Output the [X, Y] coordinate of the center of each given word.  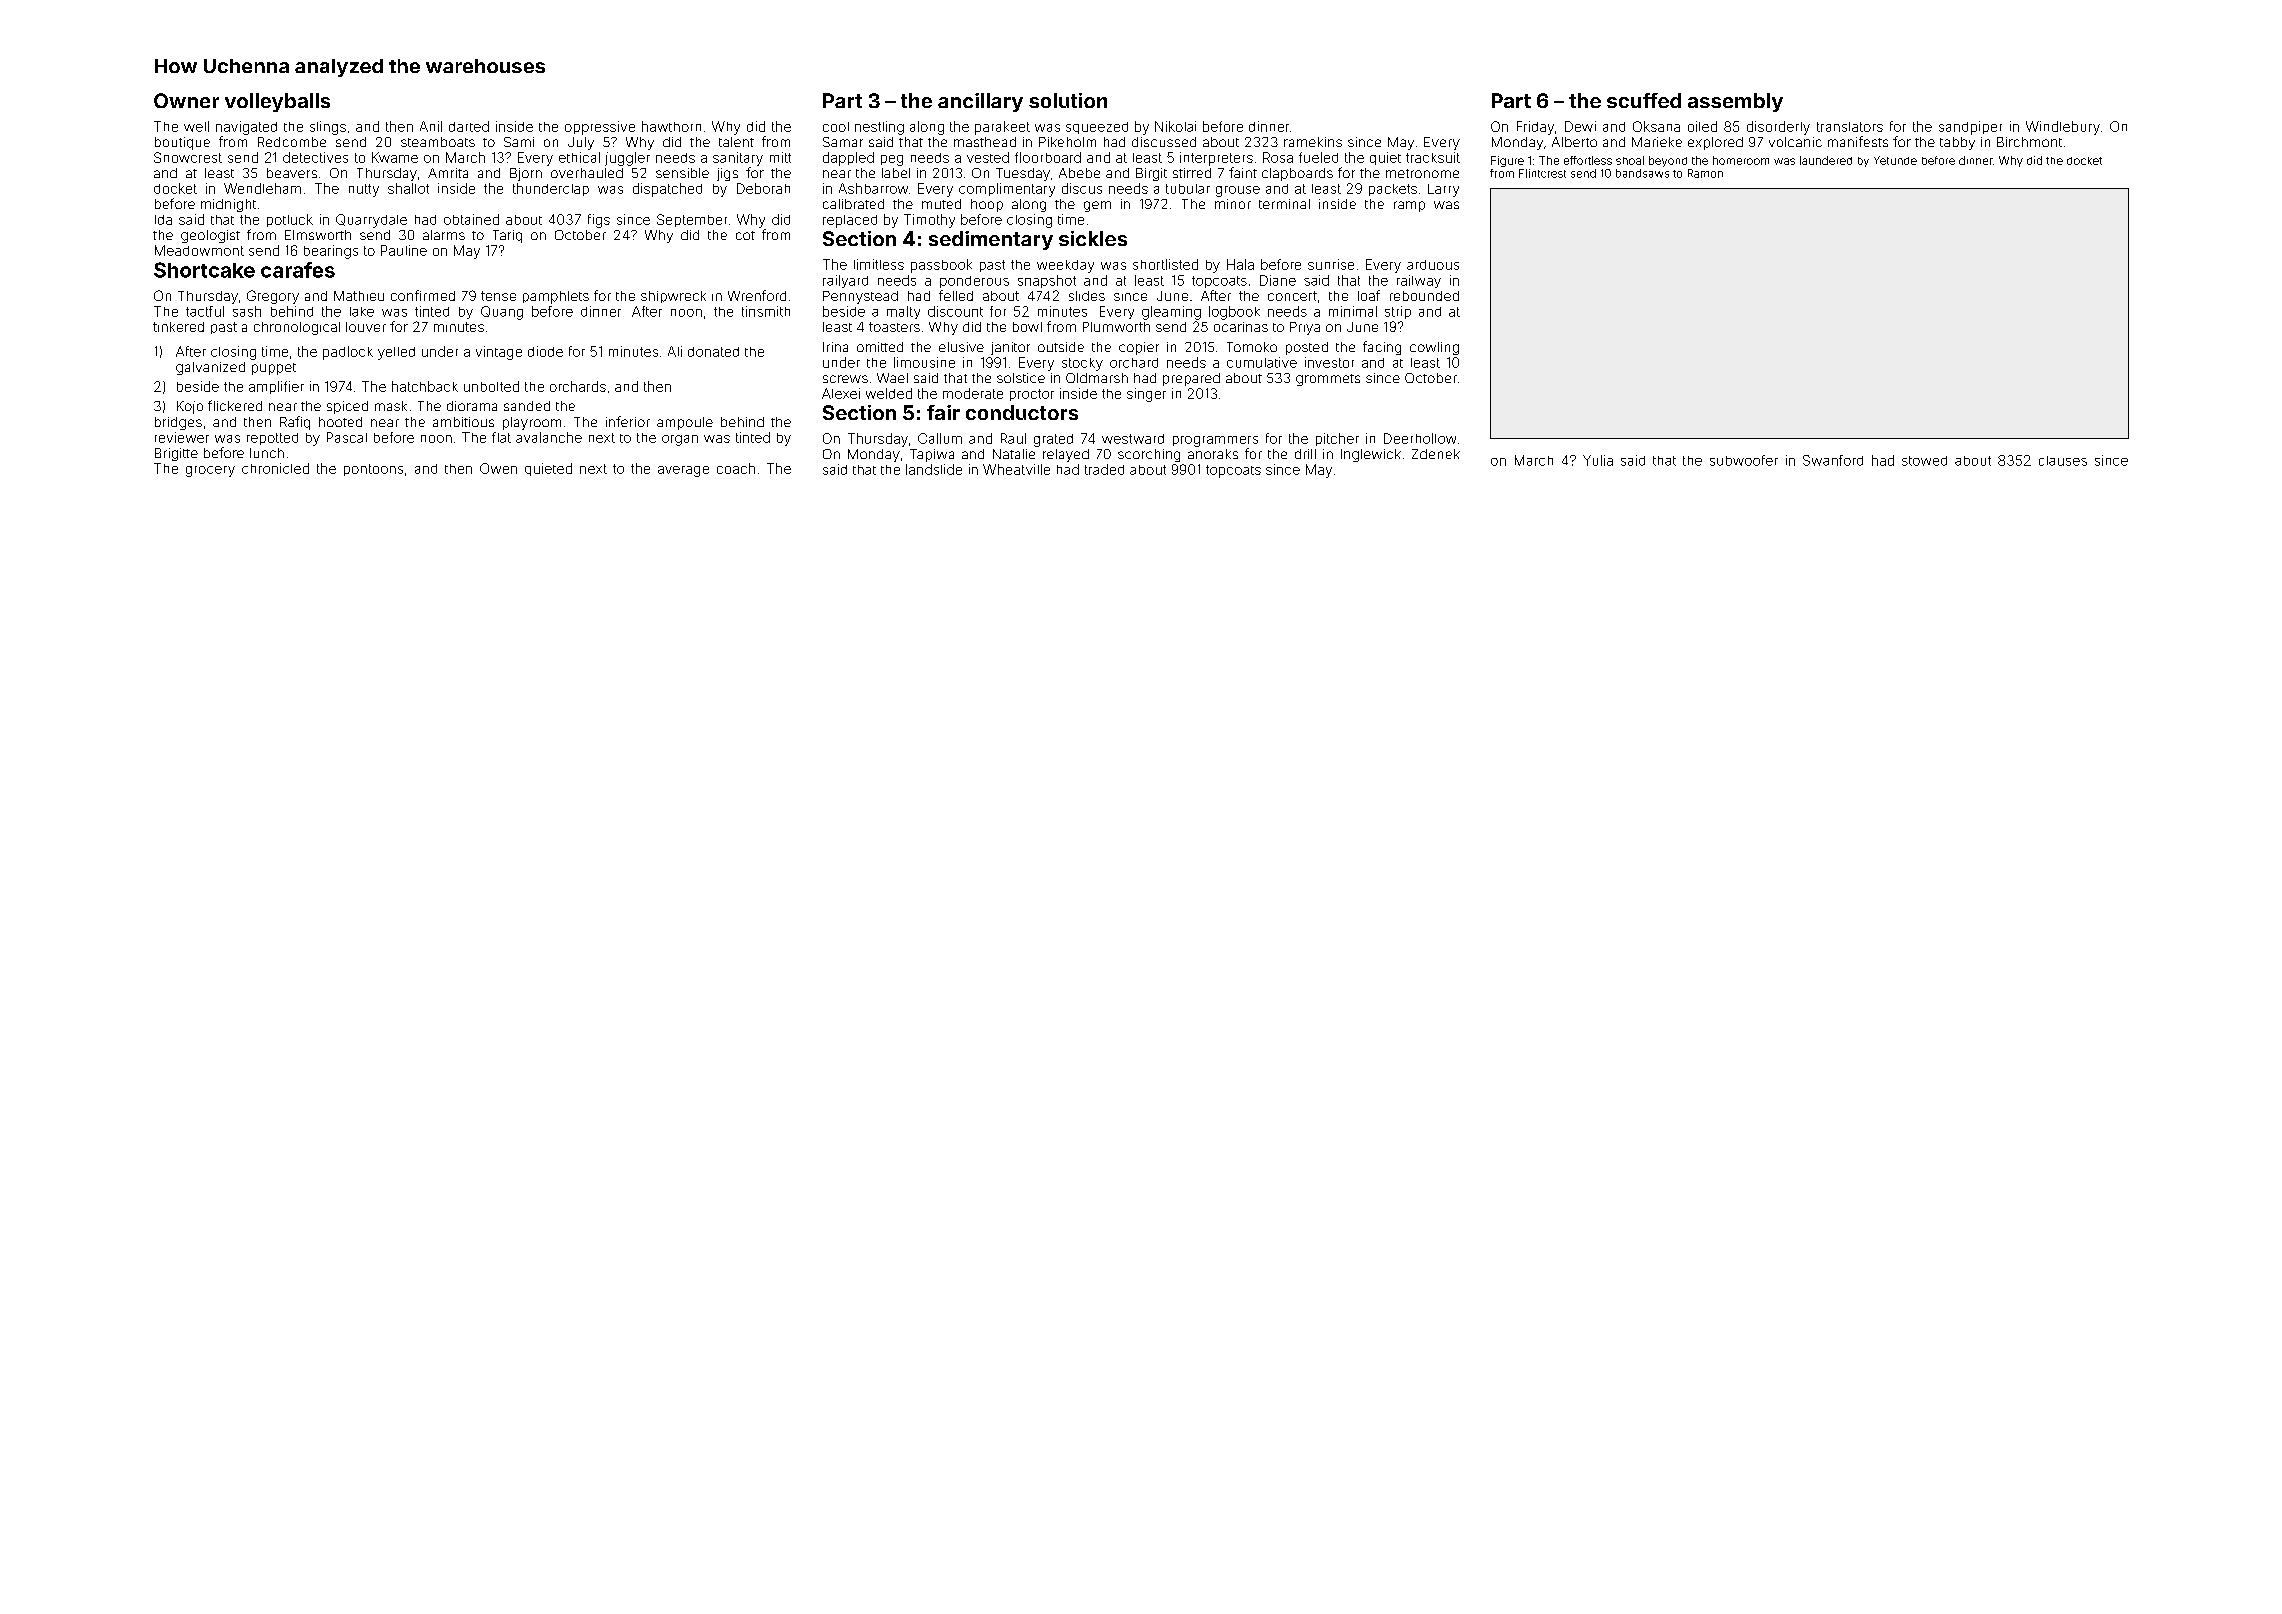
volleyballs [277, 102]
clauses [2063, 461]
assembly [1735, 102]
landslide [934, 469]
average [683, 471]
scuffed [1644, 100]
